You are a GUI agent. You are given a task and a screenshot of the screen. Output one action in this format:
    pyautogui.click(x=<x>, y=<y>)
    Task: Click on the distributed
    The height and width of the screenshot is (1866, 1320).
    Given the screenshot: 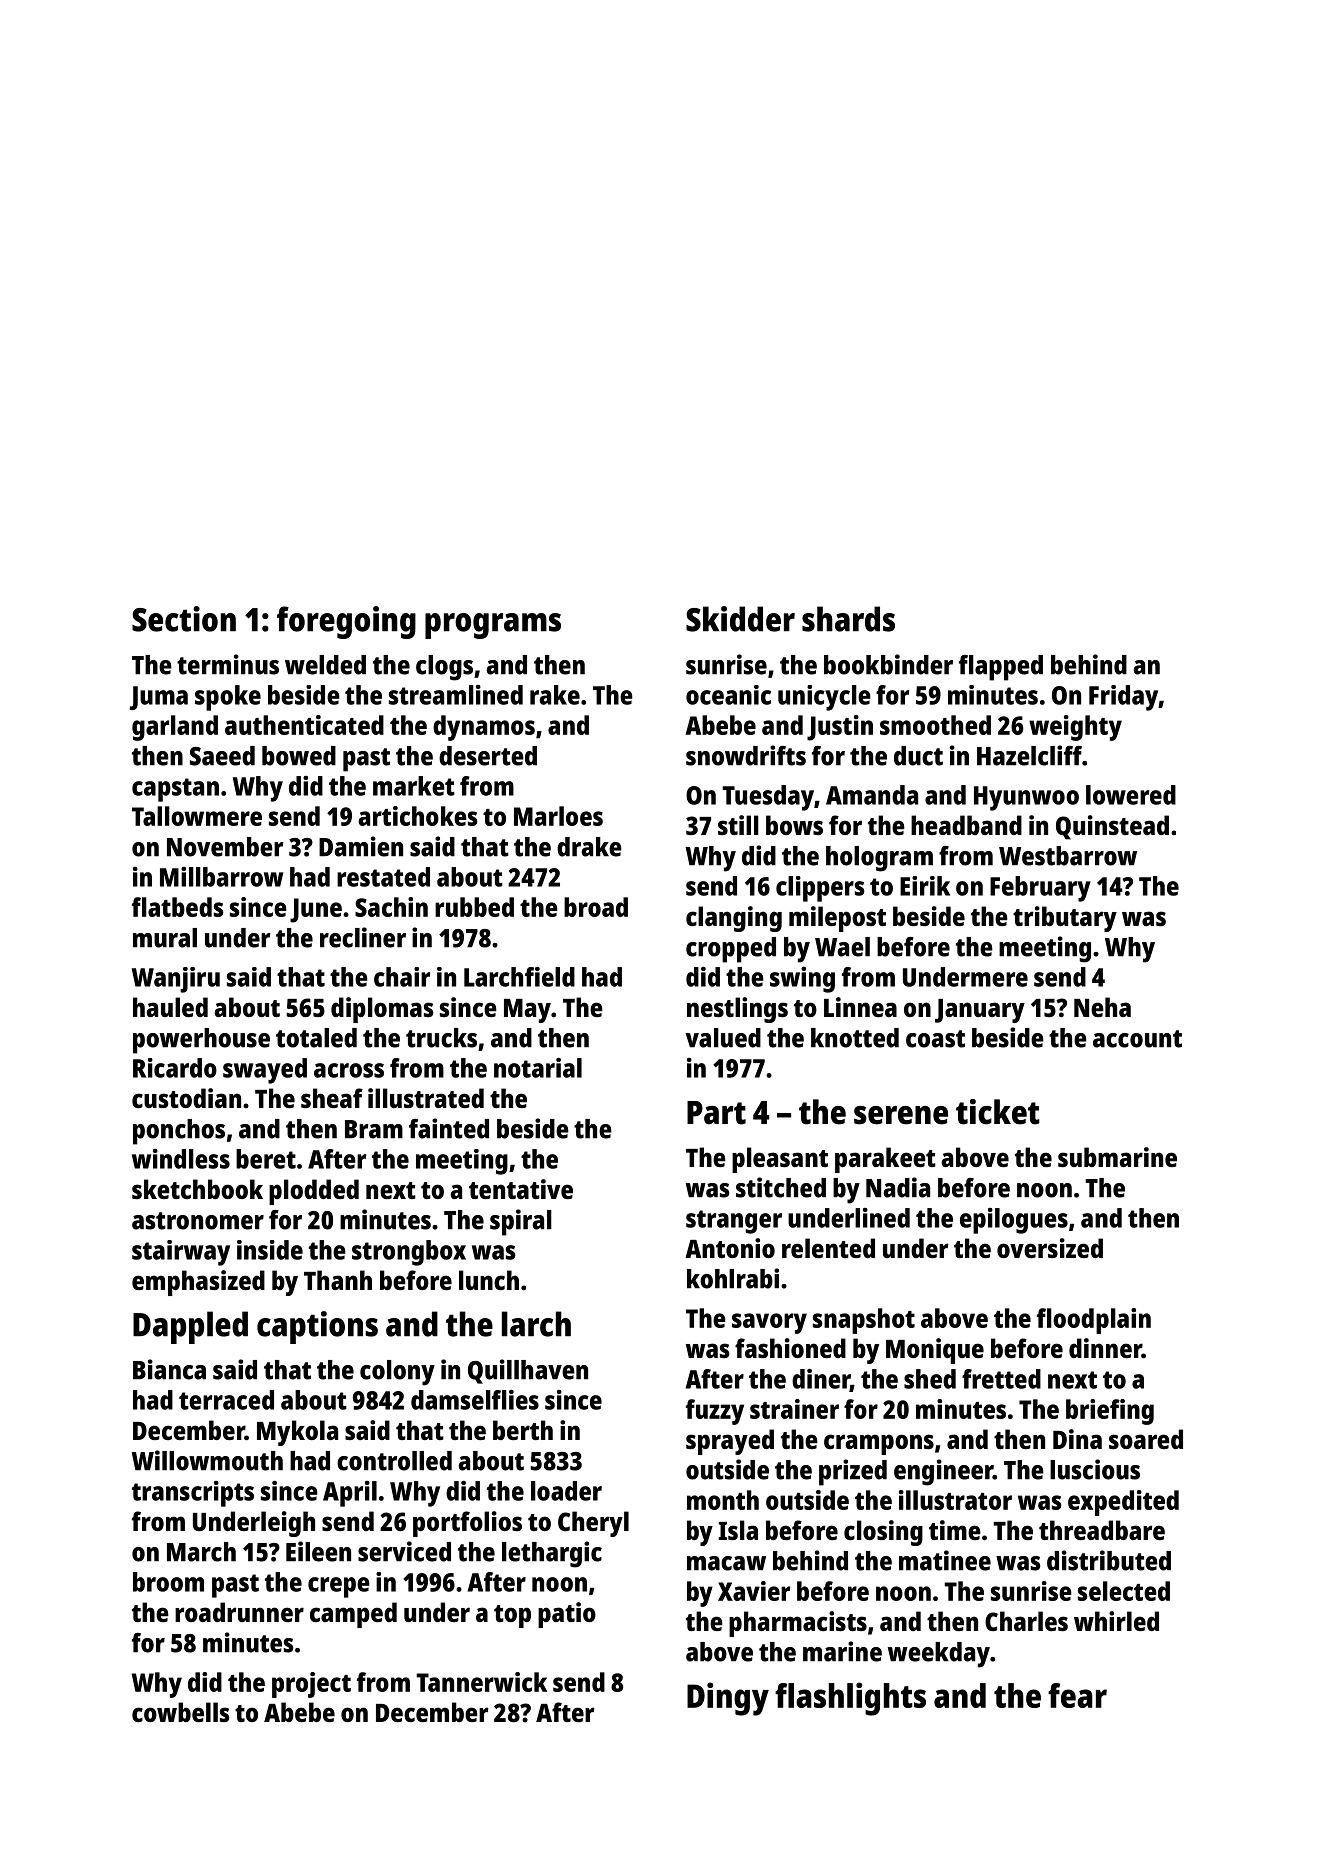 What is the action you would take?
    pyautogui.click(x=1109, y=1560)
